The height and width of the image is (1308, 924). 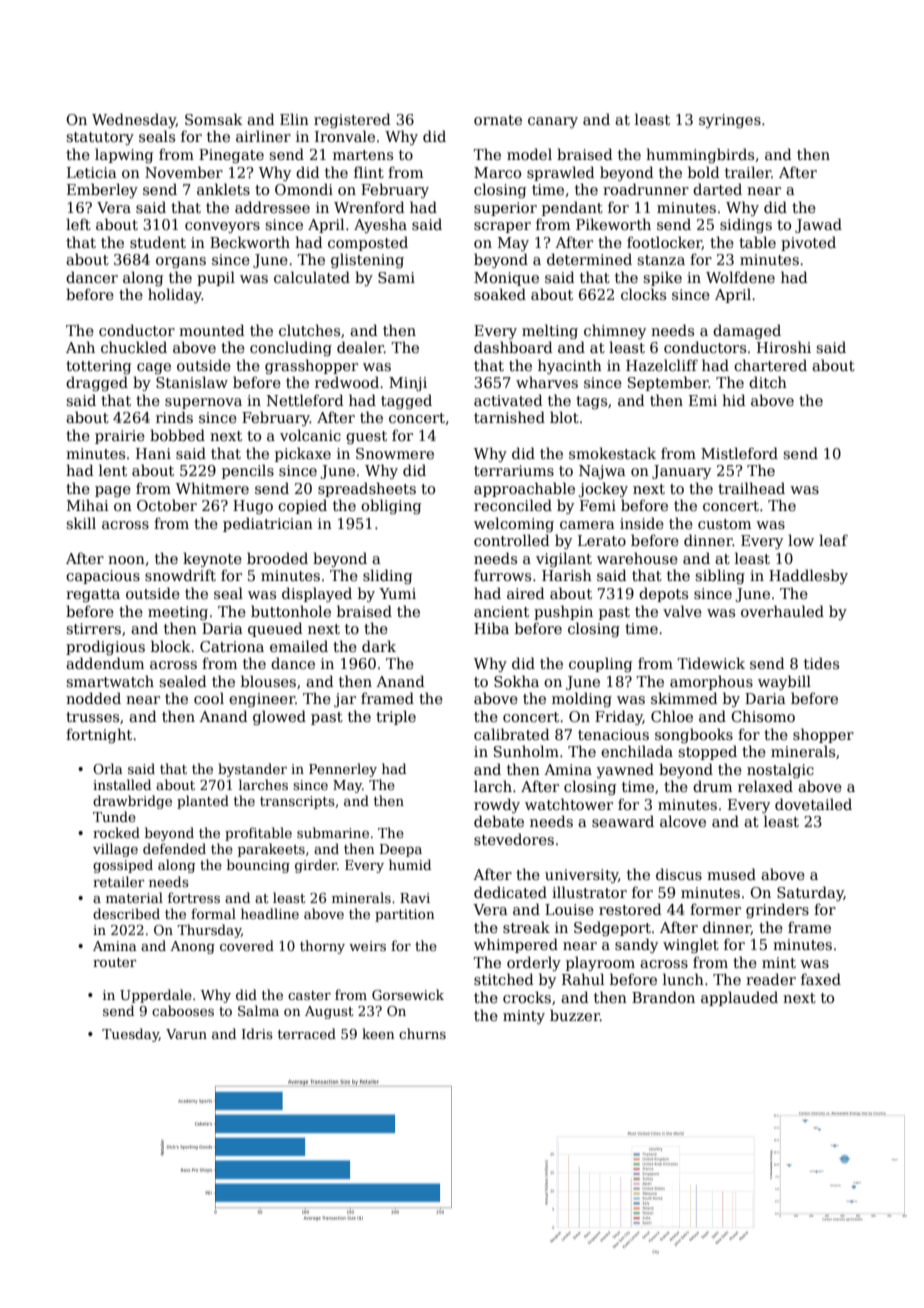 What do you see at coordinates (369, 172) in the image?
I see `flint` at bounding box center [369, 172].
